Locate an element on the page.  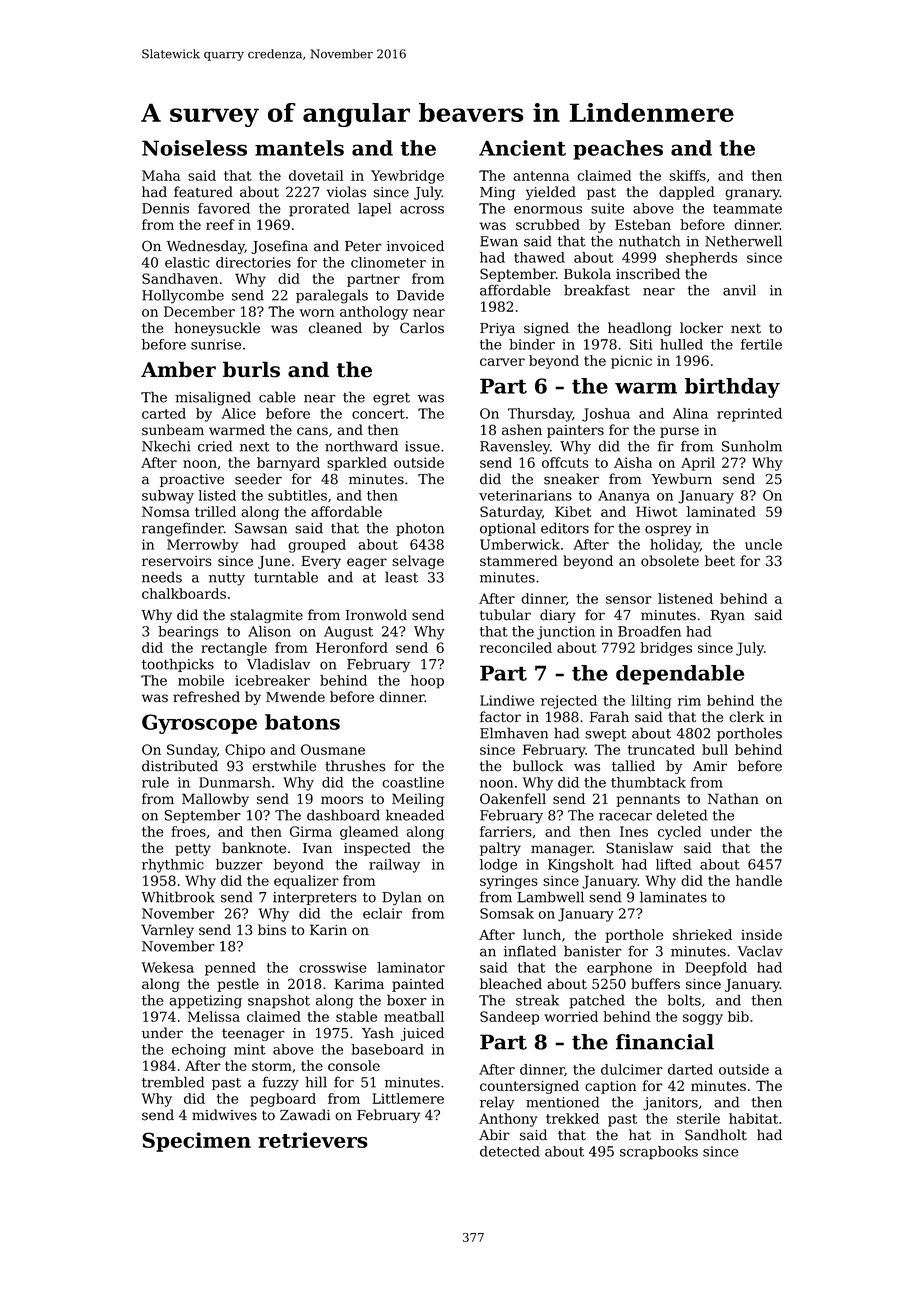
Nkechi is located at coordinates (166, 446).
